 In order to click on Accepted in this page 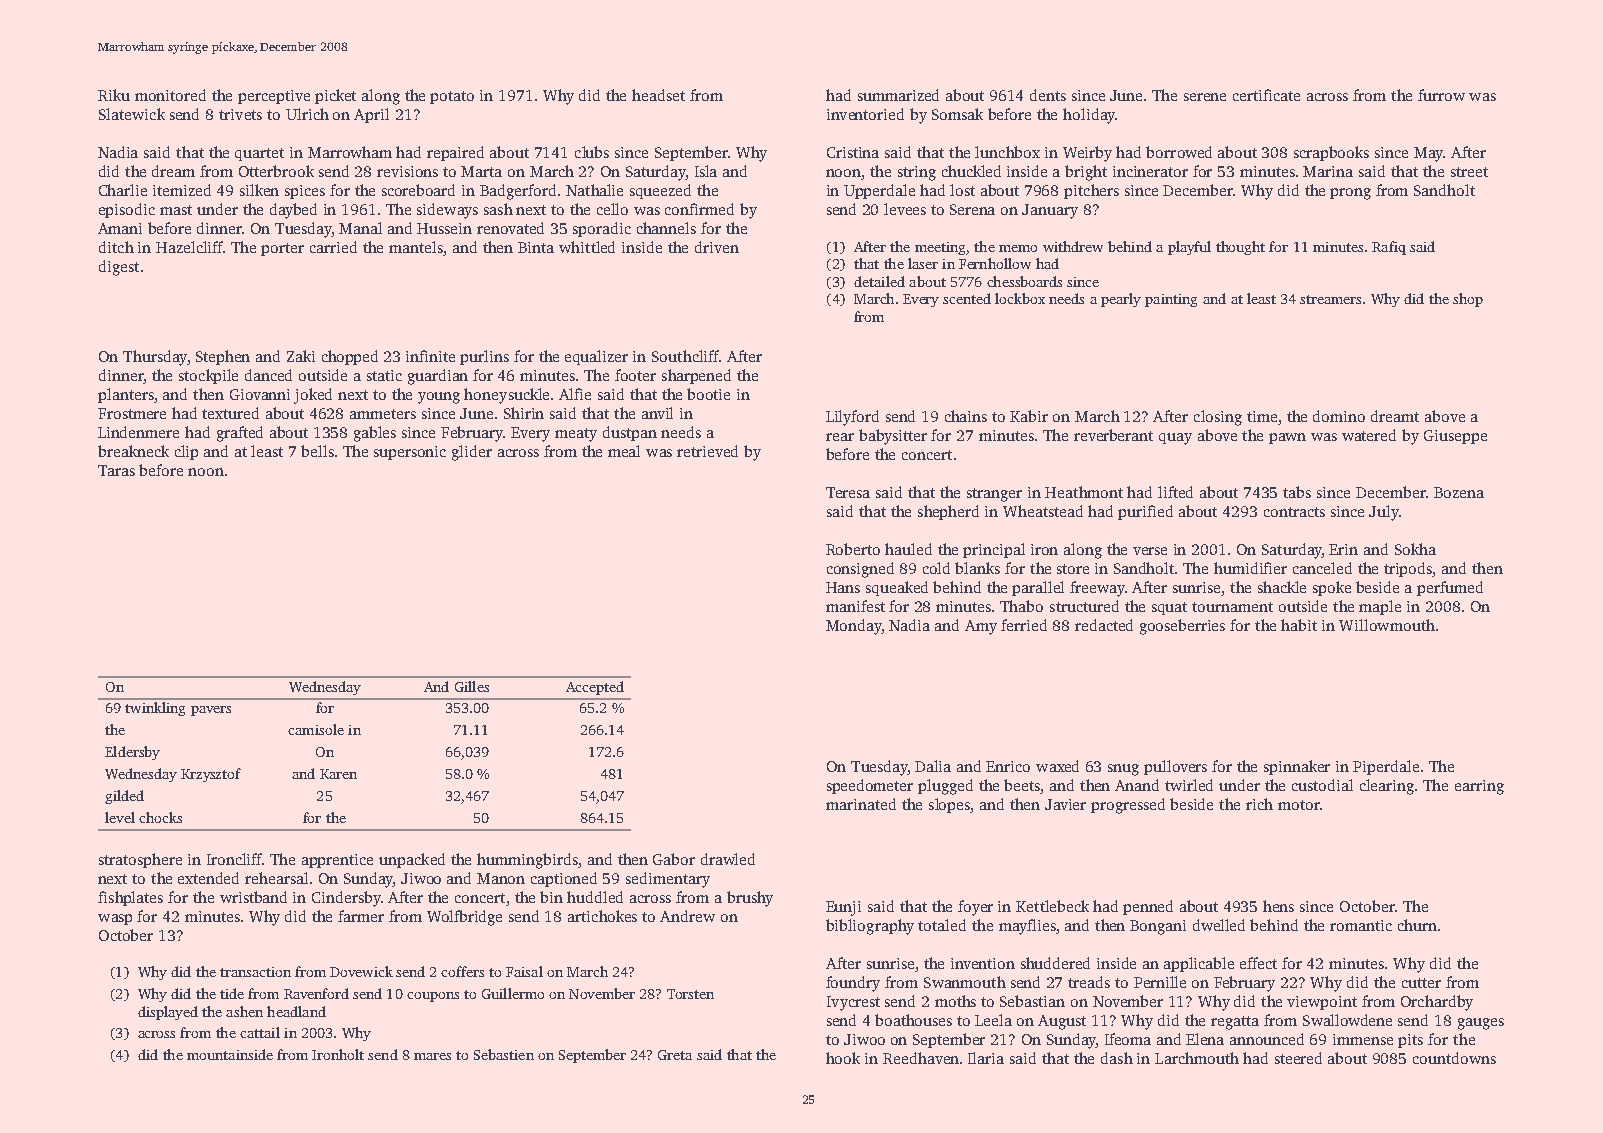, I will do `click(595, 688)`.
